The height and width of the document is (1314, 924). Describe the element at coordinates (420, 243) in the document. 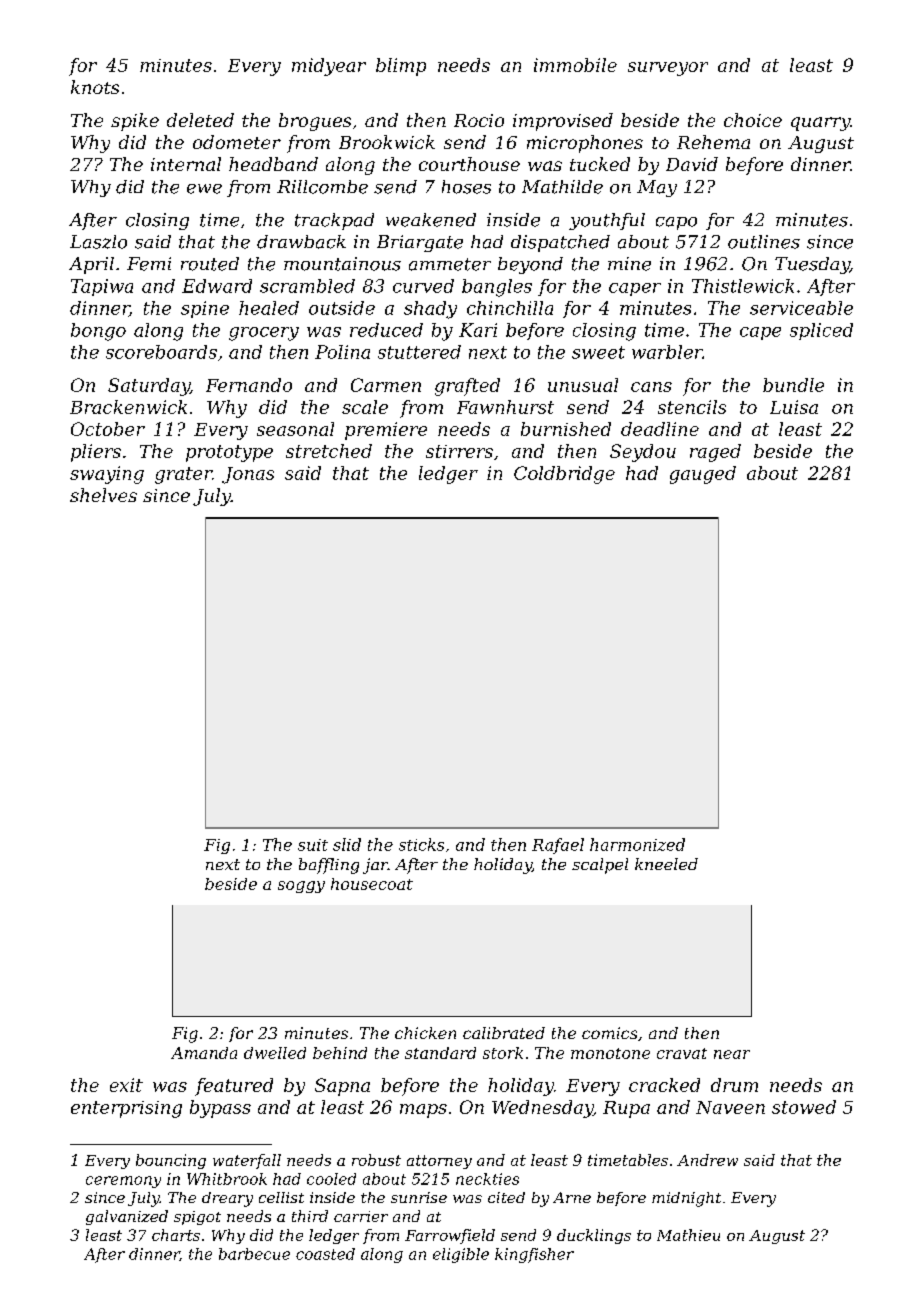

I see `Briargate` at that location.
